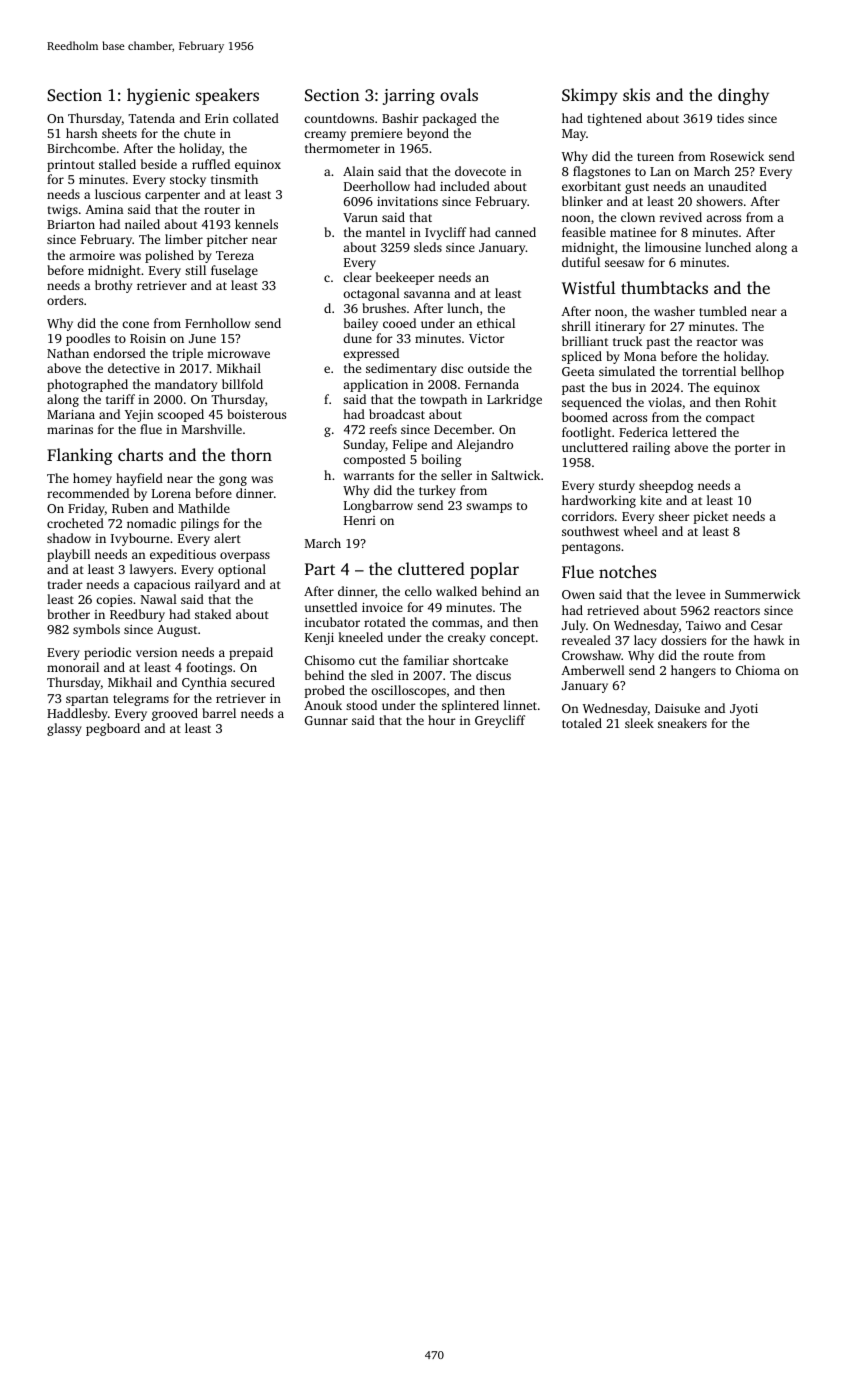  I want to click on thumbtacks, so click(664, 287).
